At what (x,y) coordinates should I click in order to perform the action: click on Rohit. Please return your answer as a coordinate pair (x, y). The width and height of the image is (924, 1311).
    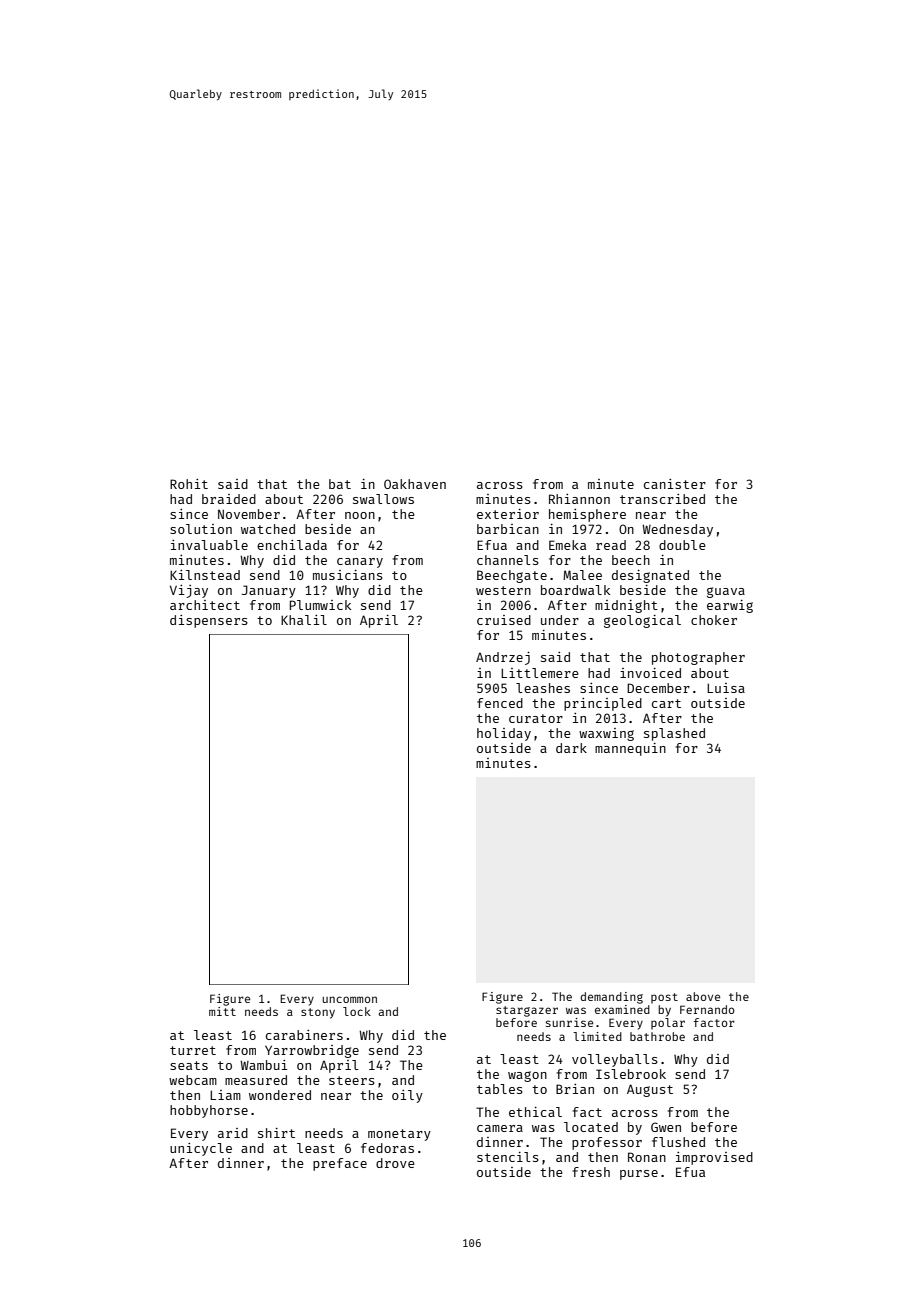
    Looking at the image, I should click on (189, 484).
